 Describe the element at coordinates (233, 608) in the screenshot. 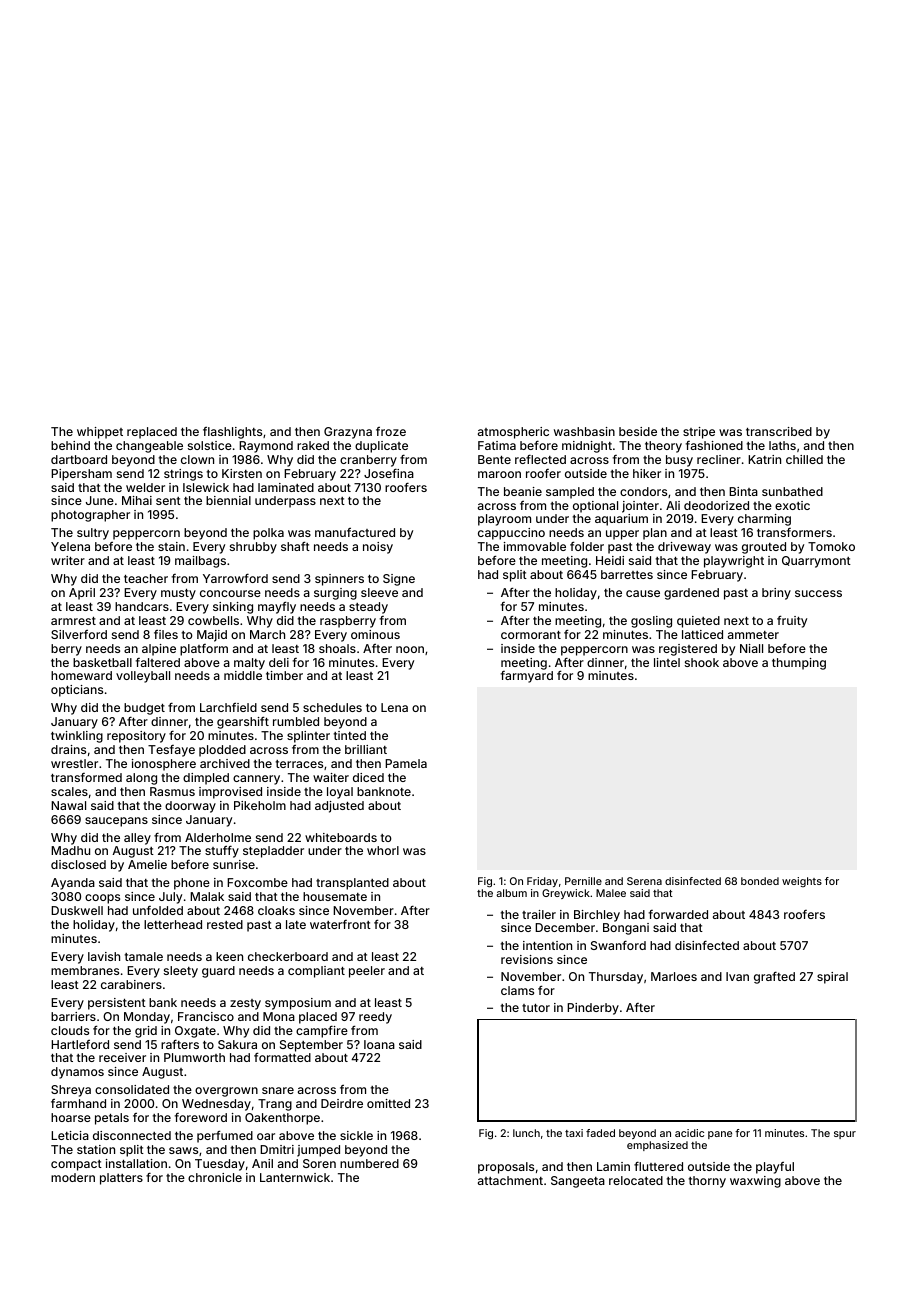

I see `sinking` at that location.
